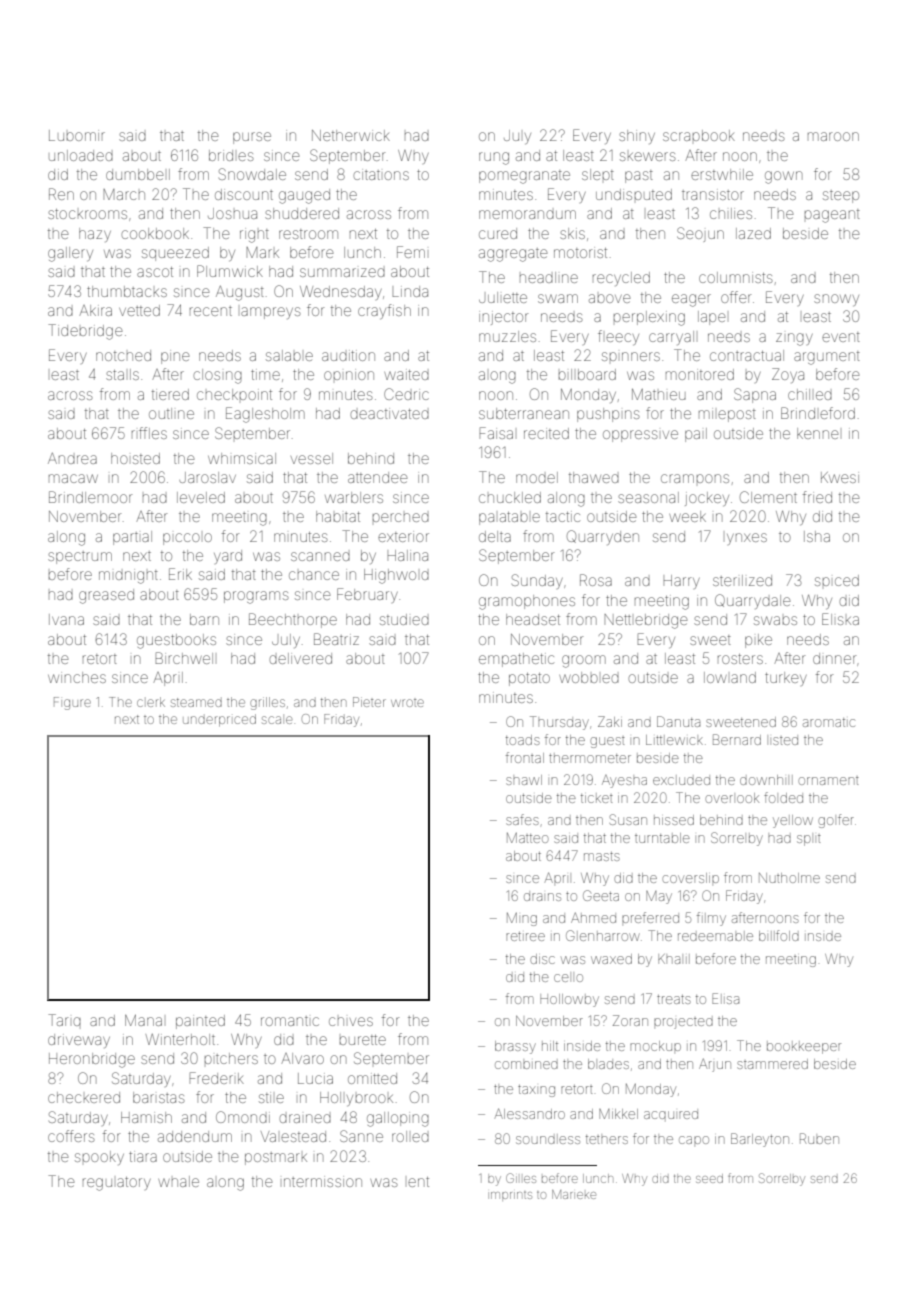  I want to click on Seojun, so click(700, 234).
